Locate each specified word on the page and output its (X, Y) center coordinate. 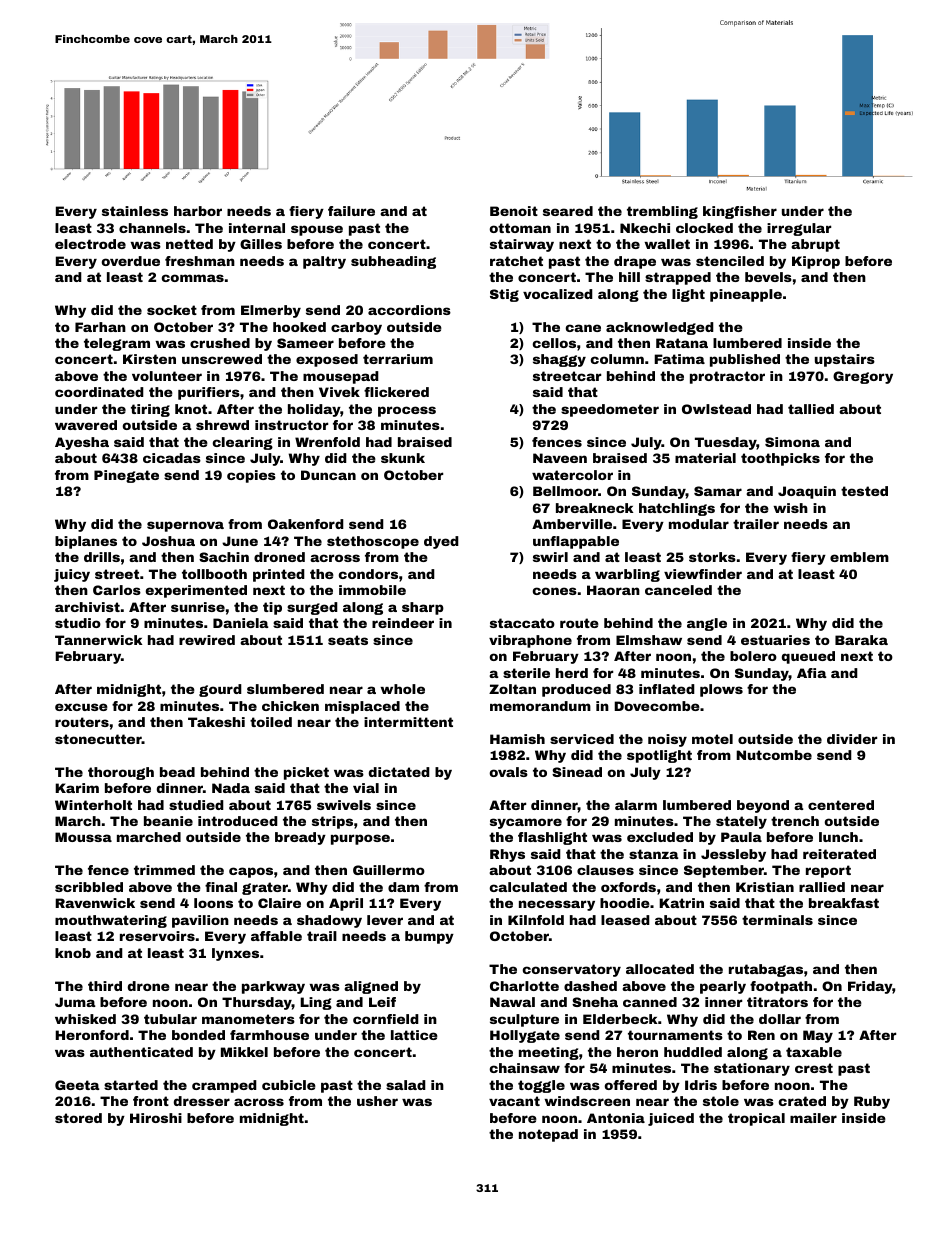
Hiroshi (156, 1118)
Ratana (682, 343)
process (407, 411)
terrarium (398, 359)
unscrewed (222, 359)
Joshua (168, 541)
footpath (781, 987)
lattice (414, 1035)
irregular (799, 229)
